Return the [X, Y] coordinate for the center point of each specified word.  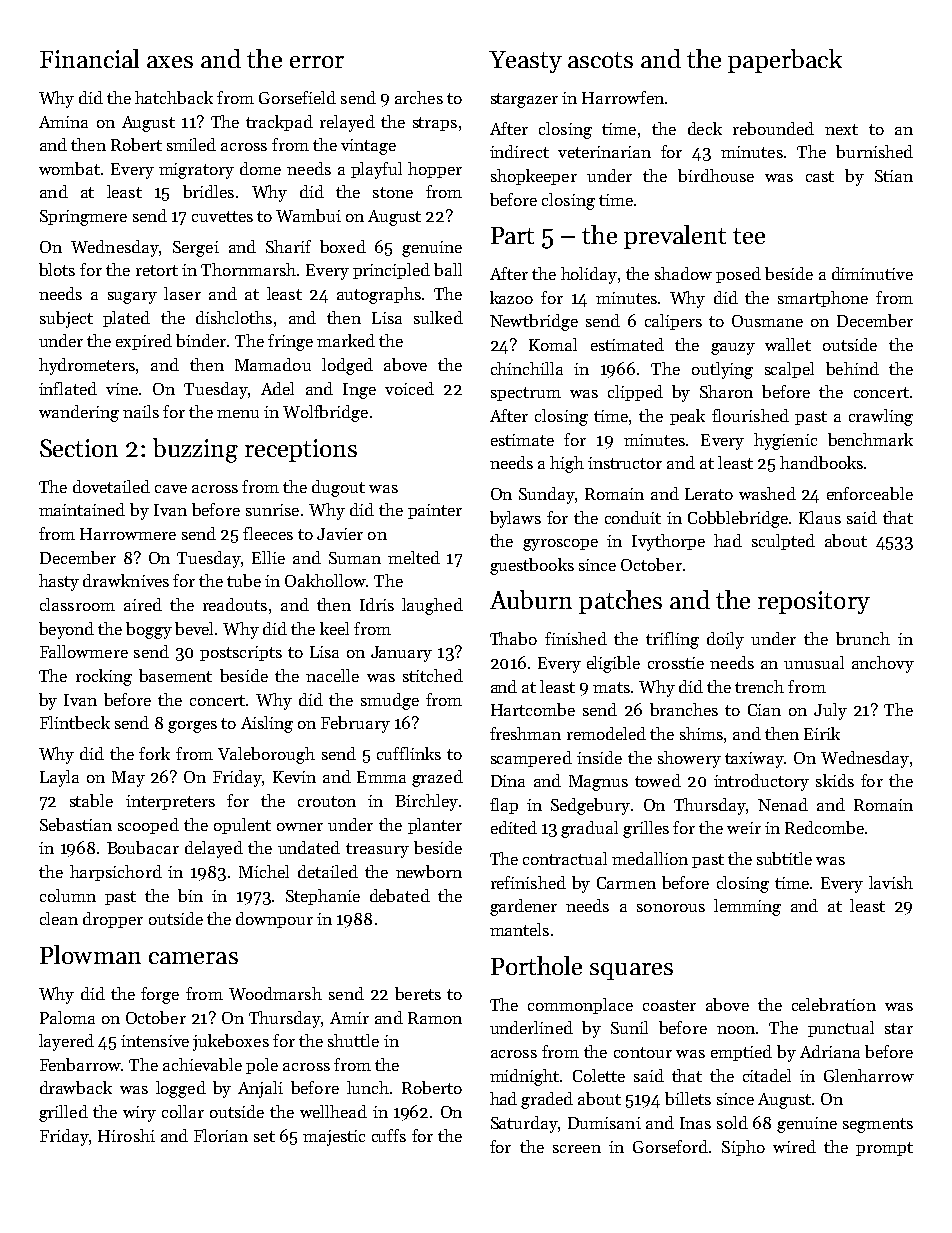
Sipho [743, 1148]
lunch [368, 1087]
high [567, 464]
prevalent [675, 237]
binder [201, 340]
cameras [193, 958]
